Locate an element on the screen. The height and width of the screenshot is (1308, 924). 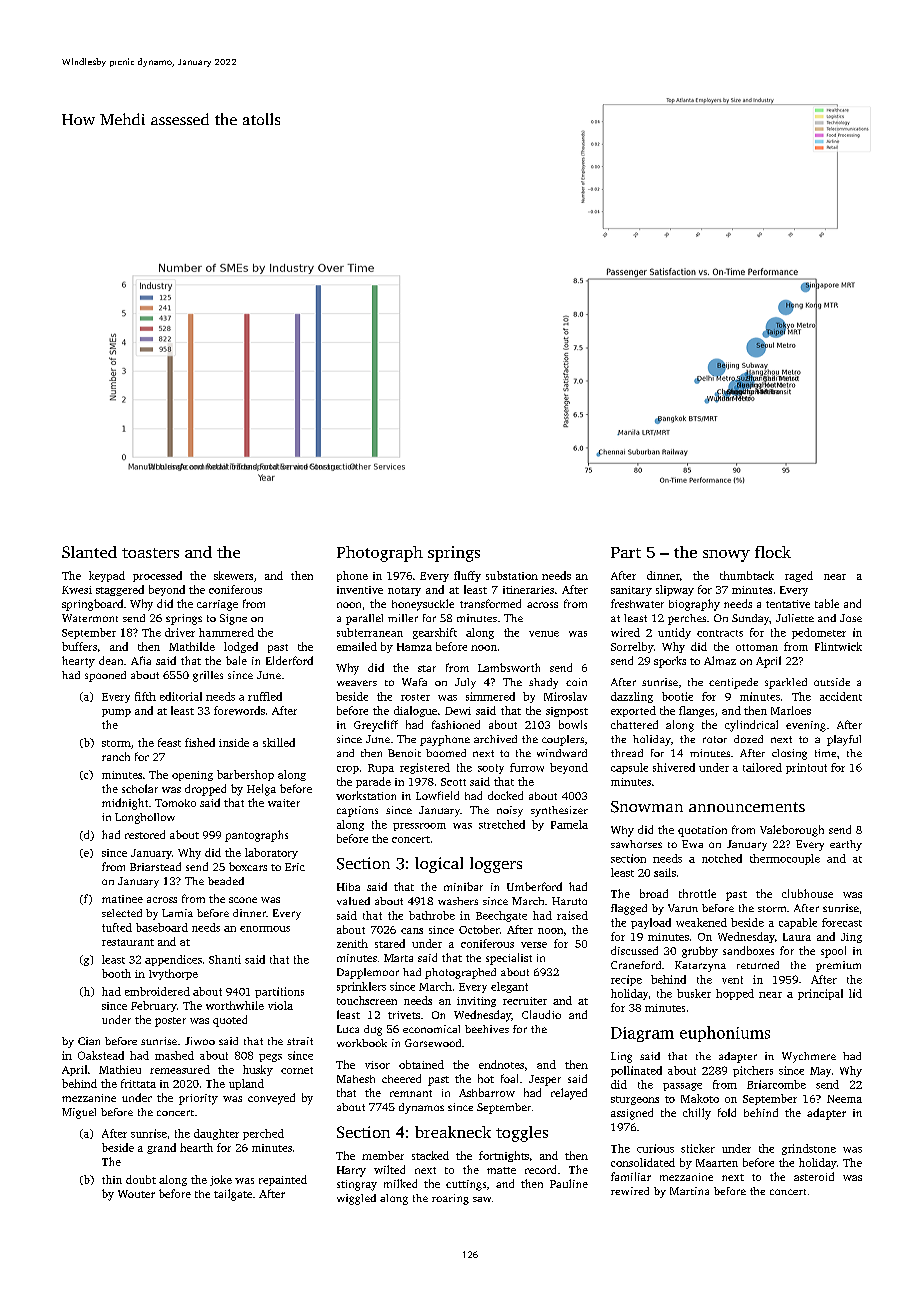
rotor is located at coordinates (715, 739).
